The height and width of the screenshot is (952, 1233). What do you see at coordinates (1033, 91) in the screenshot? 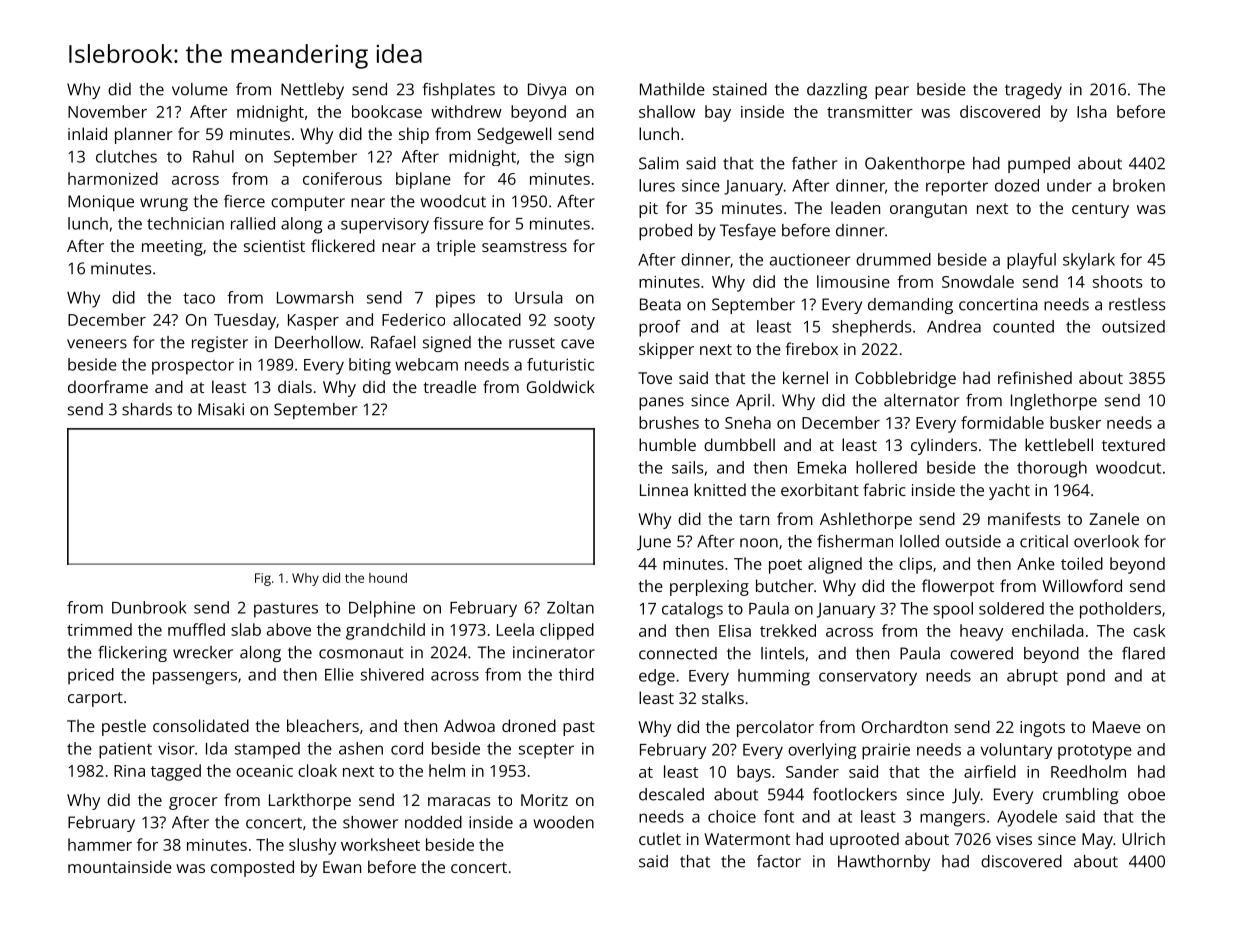
I see `tragedy` at bounding box center [1033, 91].
